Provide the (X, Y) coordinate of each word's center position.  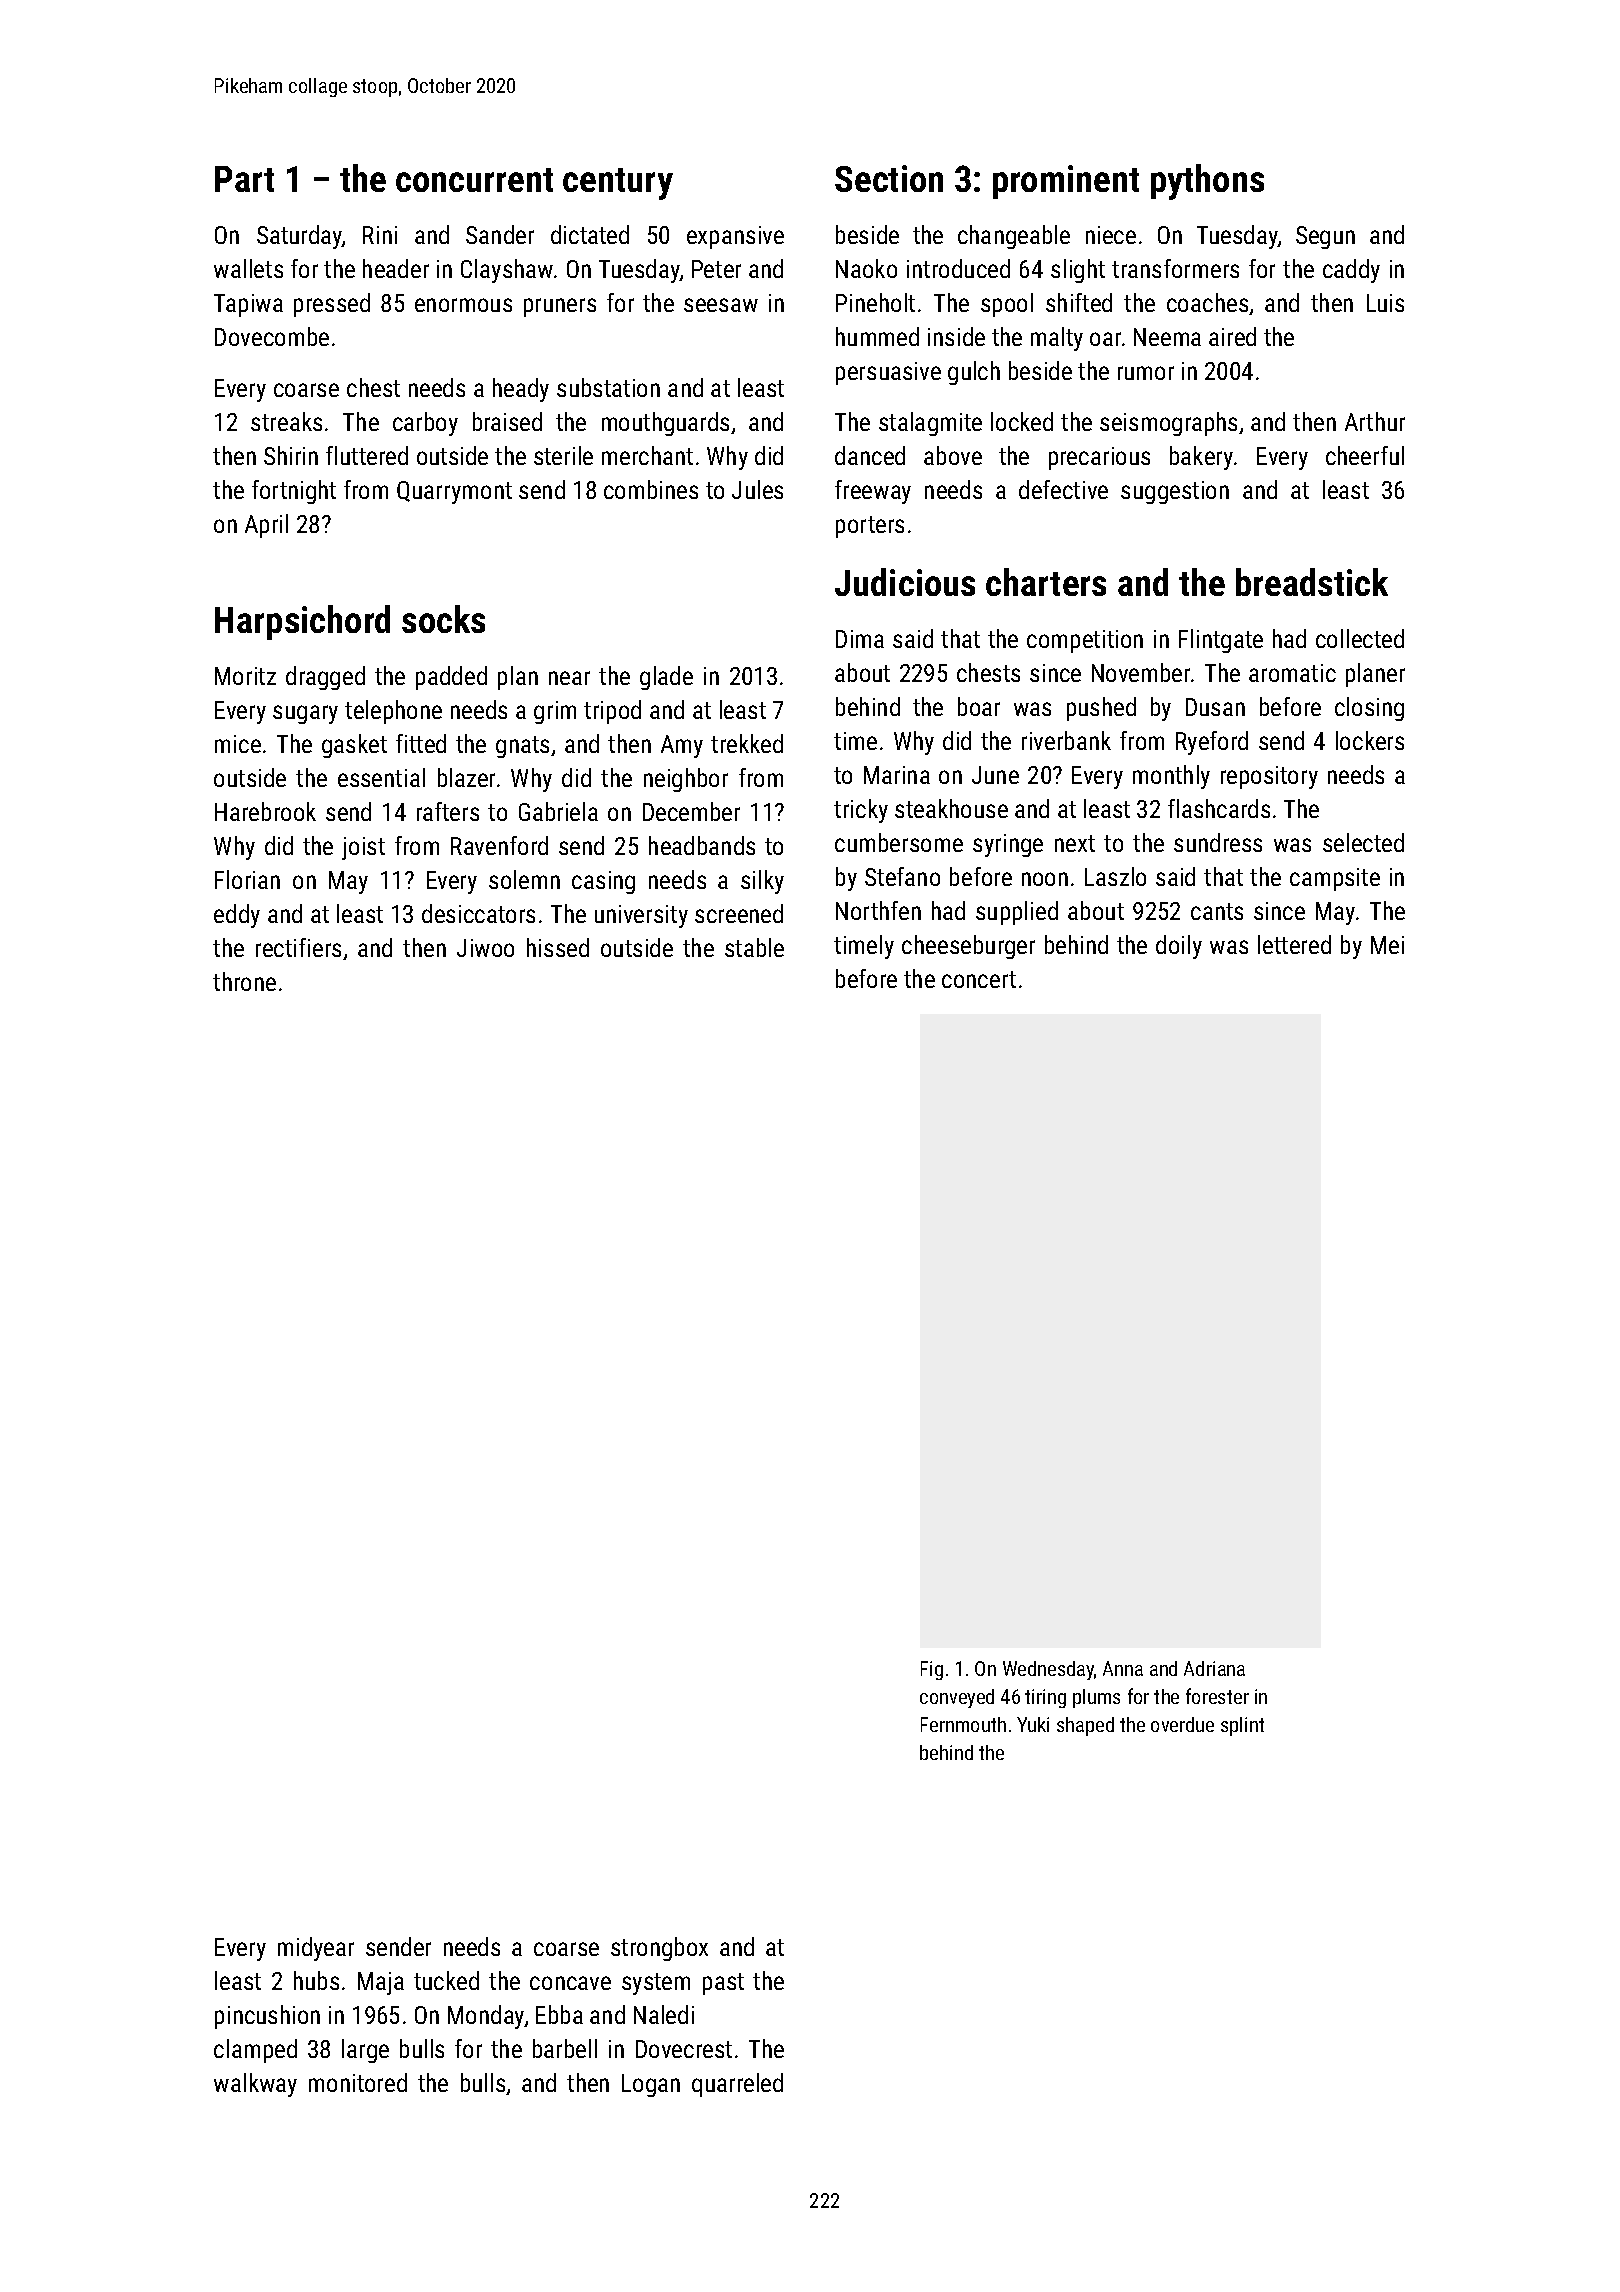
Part (244, 179)
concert (979, 979)
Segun (1325, 237)
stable (754, 947)
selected (1363, 842)
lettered (1294, 944)
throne (244, 981)
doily (1179, 947)
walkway (255, 2085)
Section (889, 178)
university (641, 916)
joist (363, 848)
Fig (932, 1670)
